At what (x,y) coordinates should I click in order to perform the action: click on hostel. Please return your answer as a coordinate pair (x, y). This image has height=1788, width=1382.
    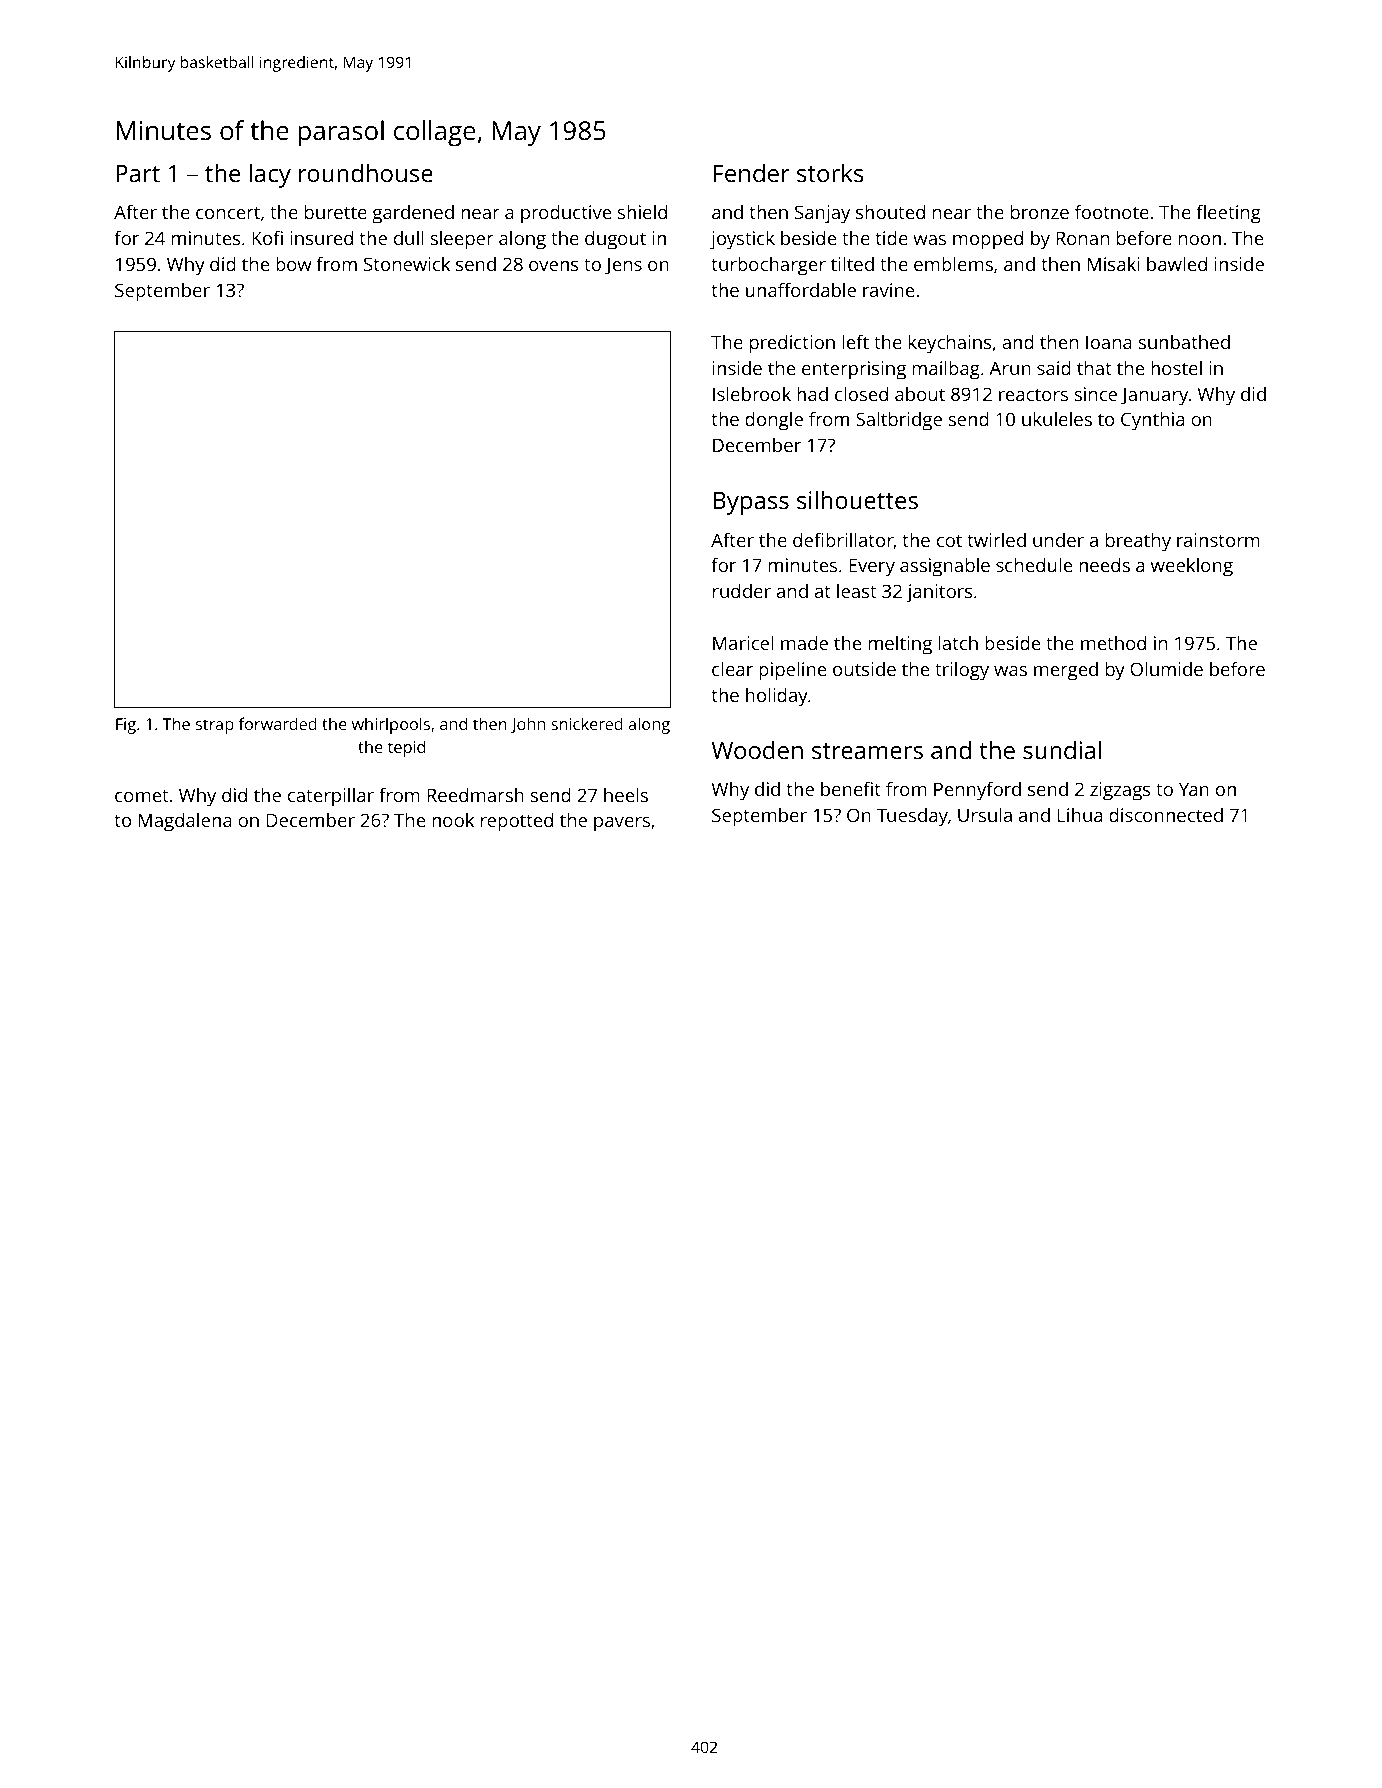
    Looking at the image, I should click on (1176, 368).
